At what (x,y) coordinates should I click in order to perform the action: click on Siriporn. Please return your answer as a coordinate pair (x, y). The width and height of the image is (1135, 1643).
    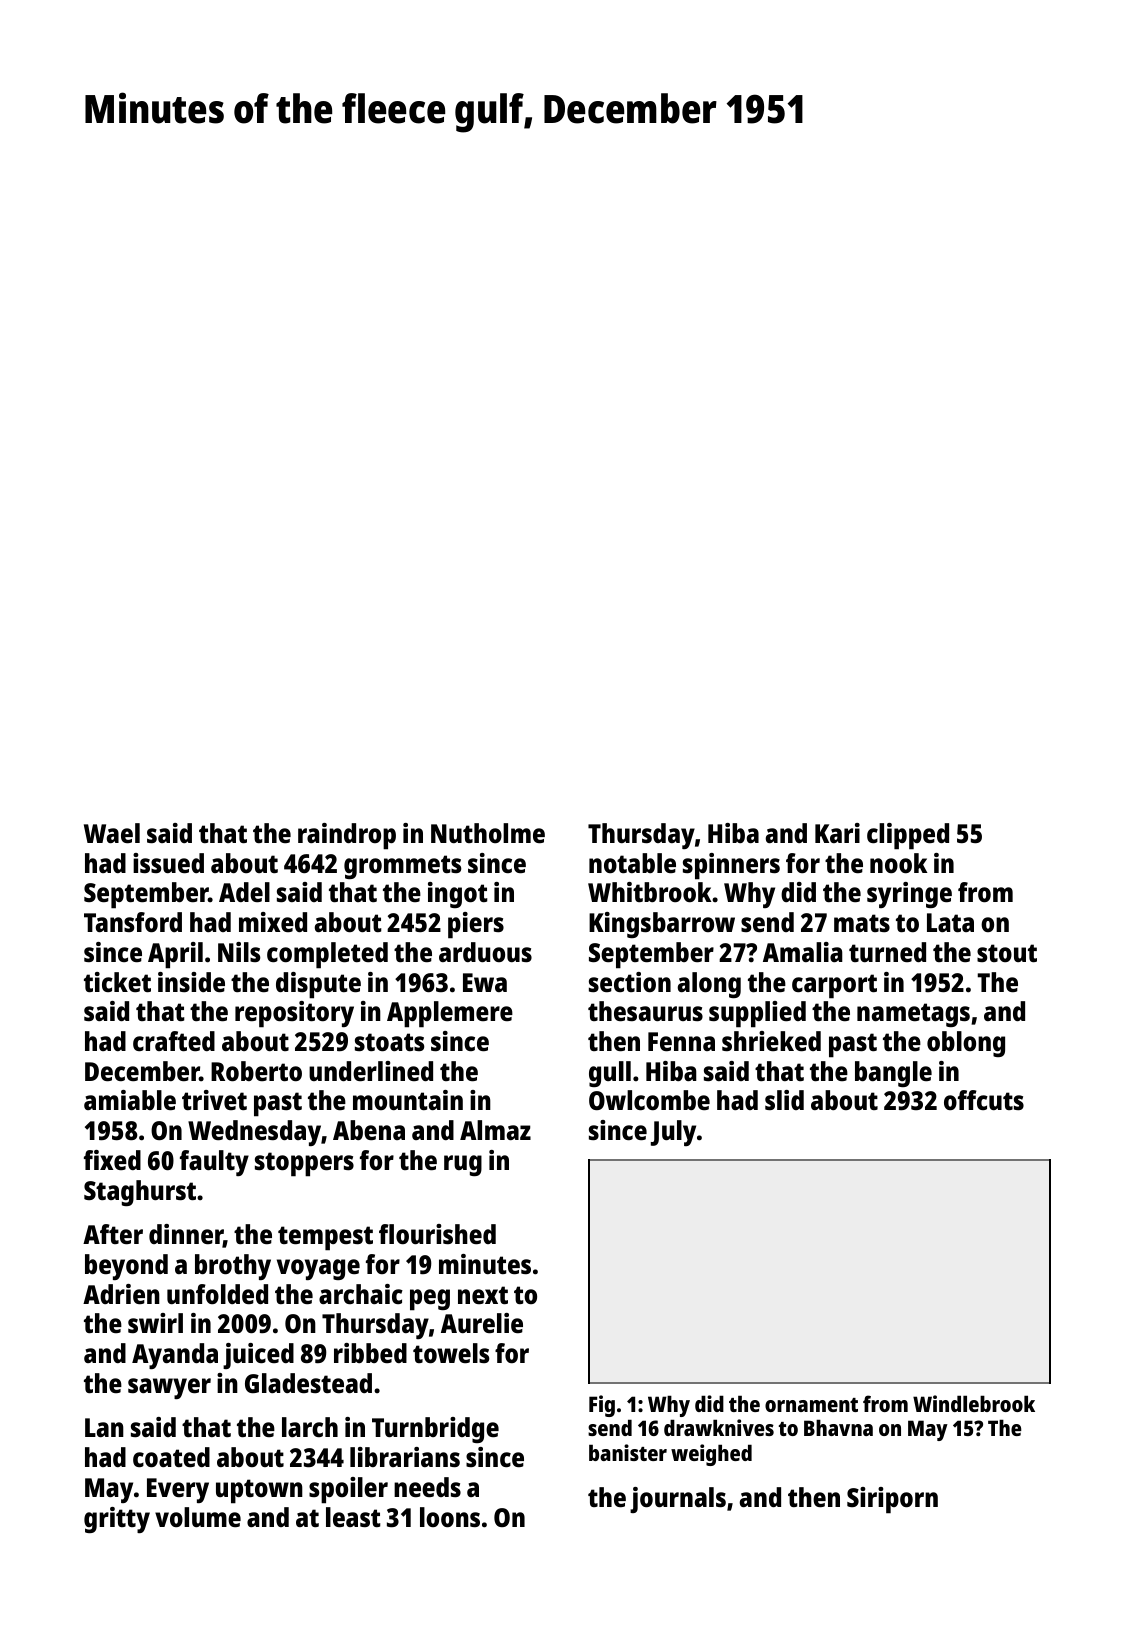
    Looking at the image, I should click on (892, 1500).
